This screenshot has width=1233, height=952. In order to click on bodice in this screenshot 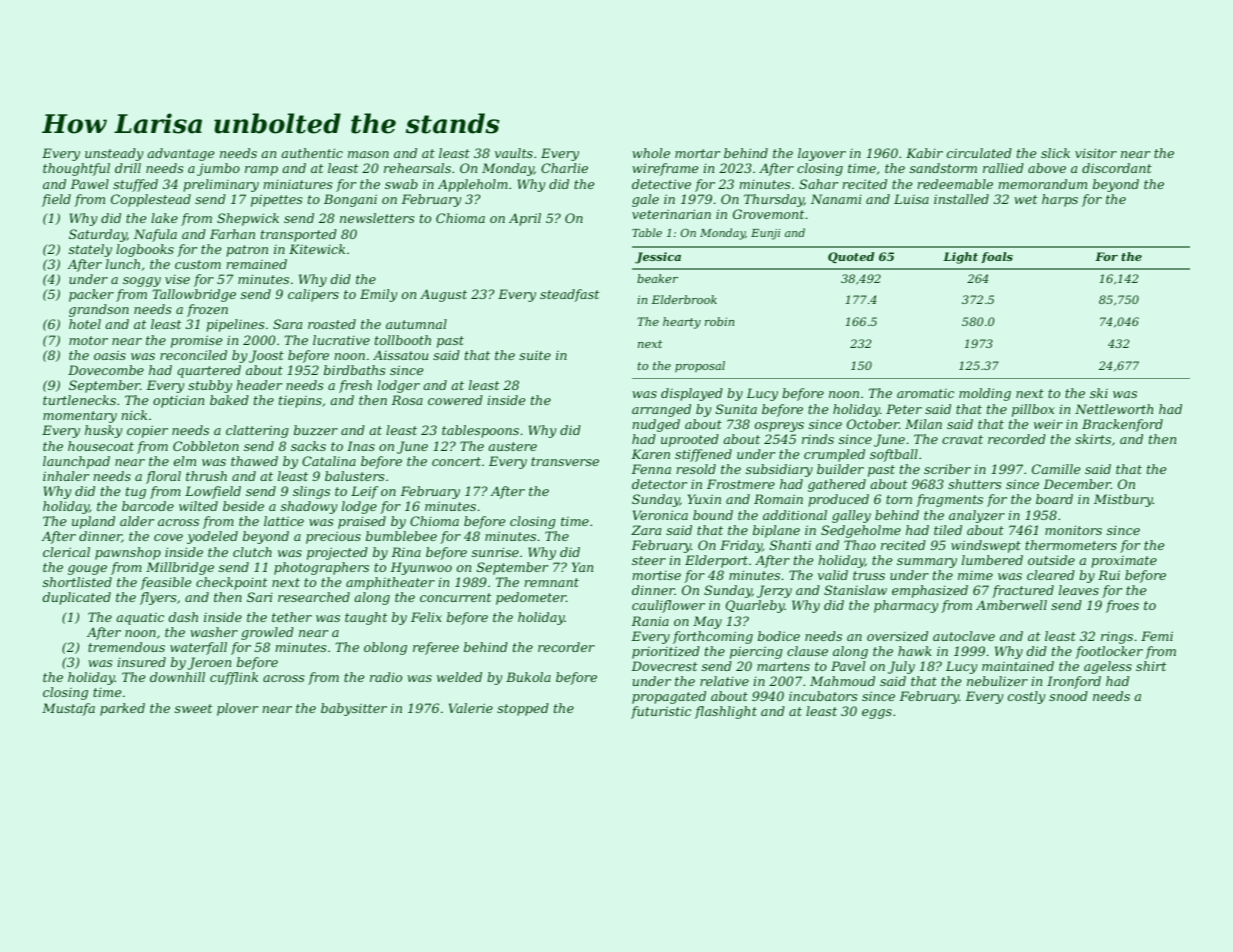, I will do `click(779, 636)`.
